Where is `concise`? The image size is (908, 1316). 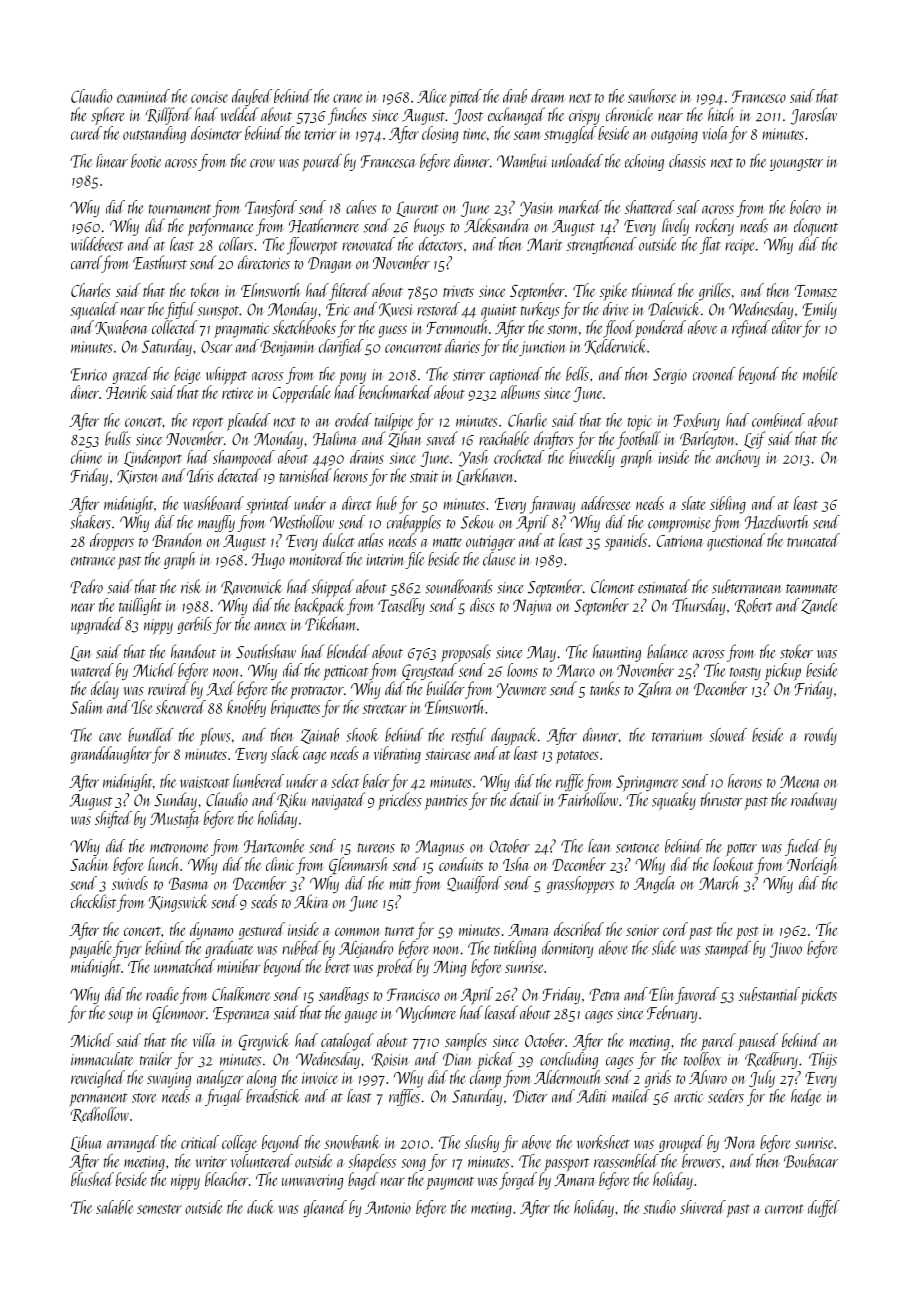 concise is located at coordinates (209, 97).
